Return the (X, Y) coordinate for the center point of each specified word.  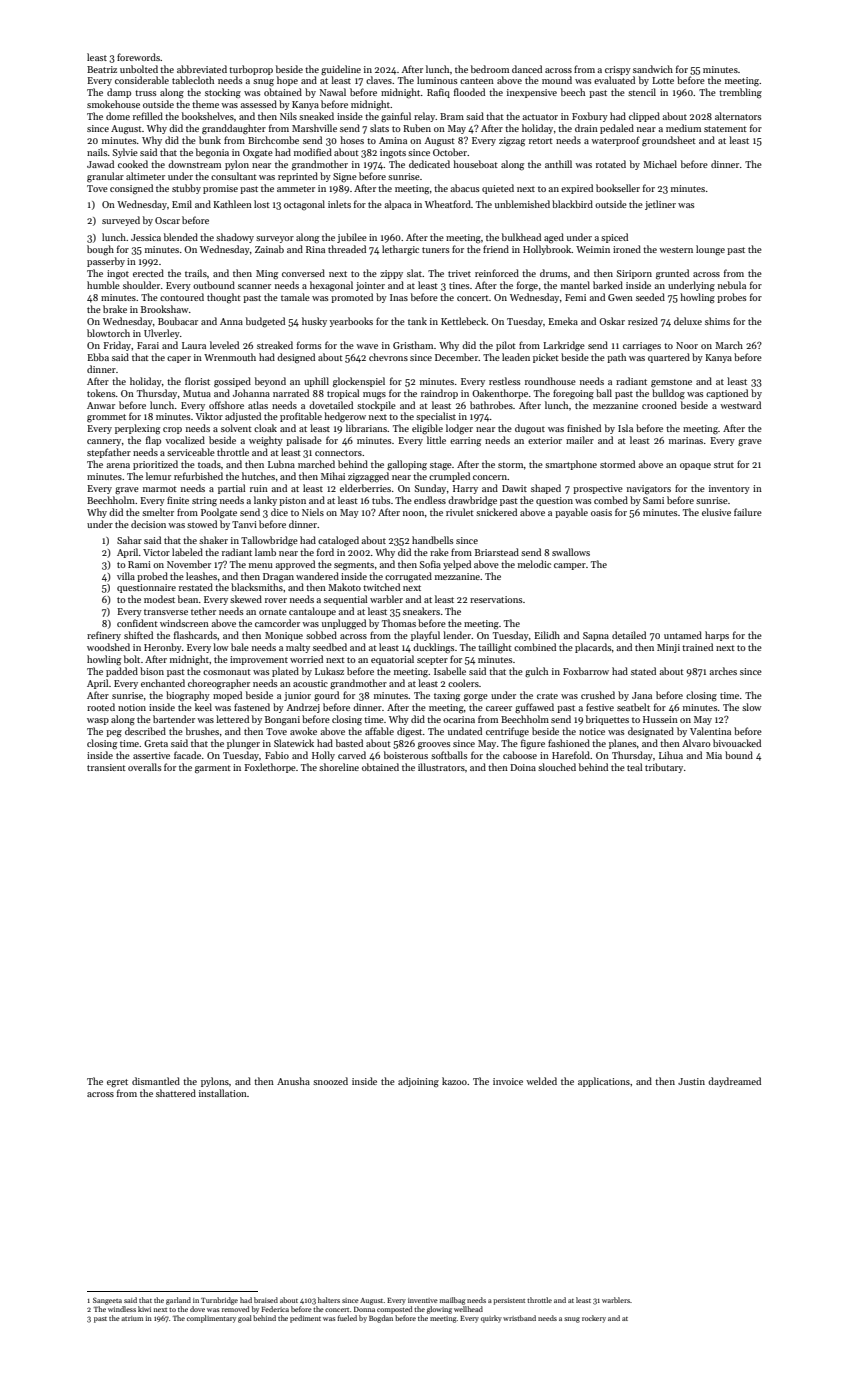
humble (103, 285)
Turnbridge (219, 1301)
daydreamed (734, 1082)
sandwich (653, 69)
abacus (465, 188)
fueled (347, 1318)
